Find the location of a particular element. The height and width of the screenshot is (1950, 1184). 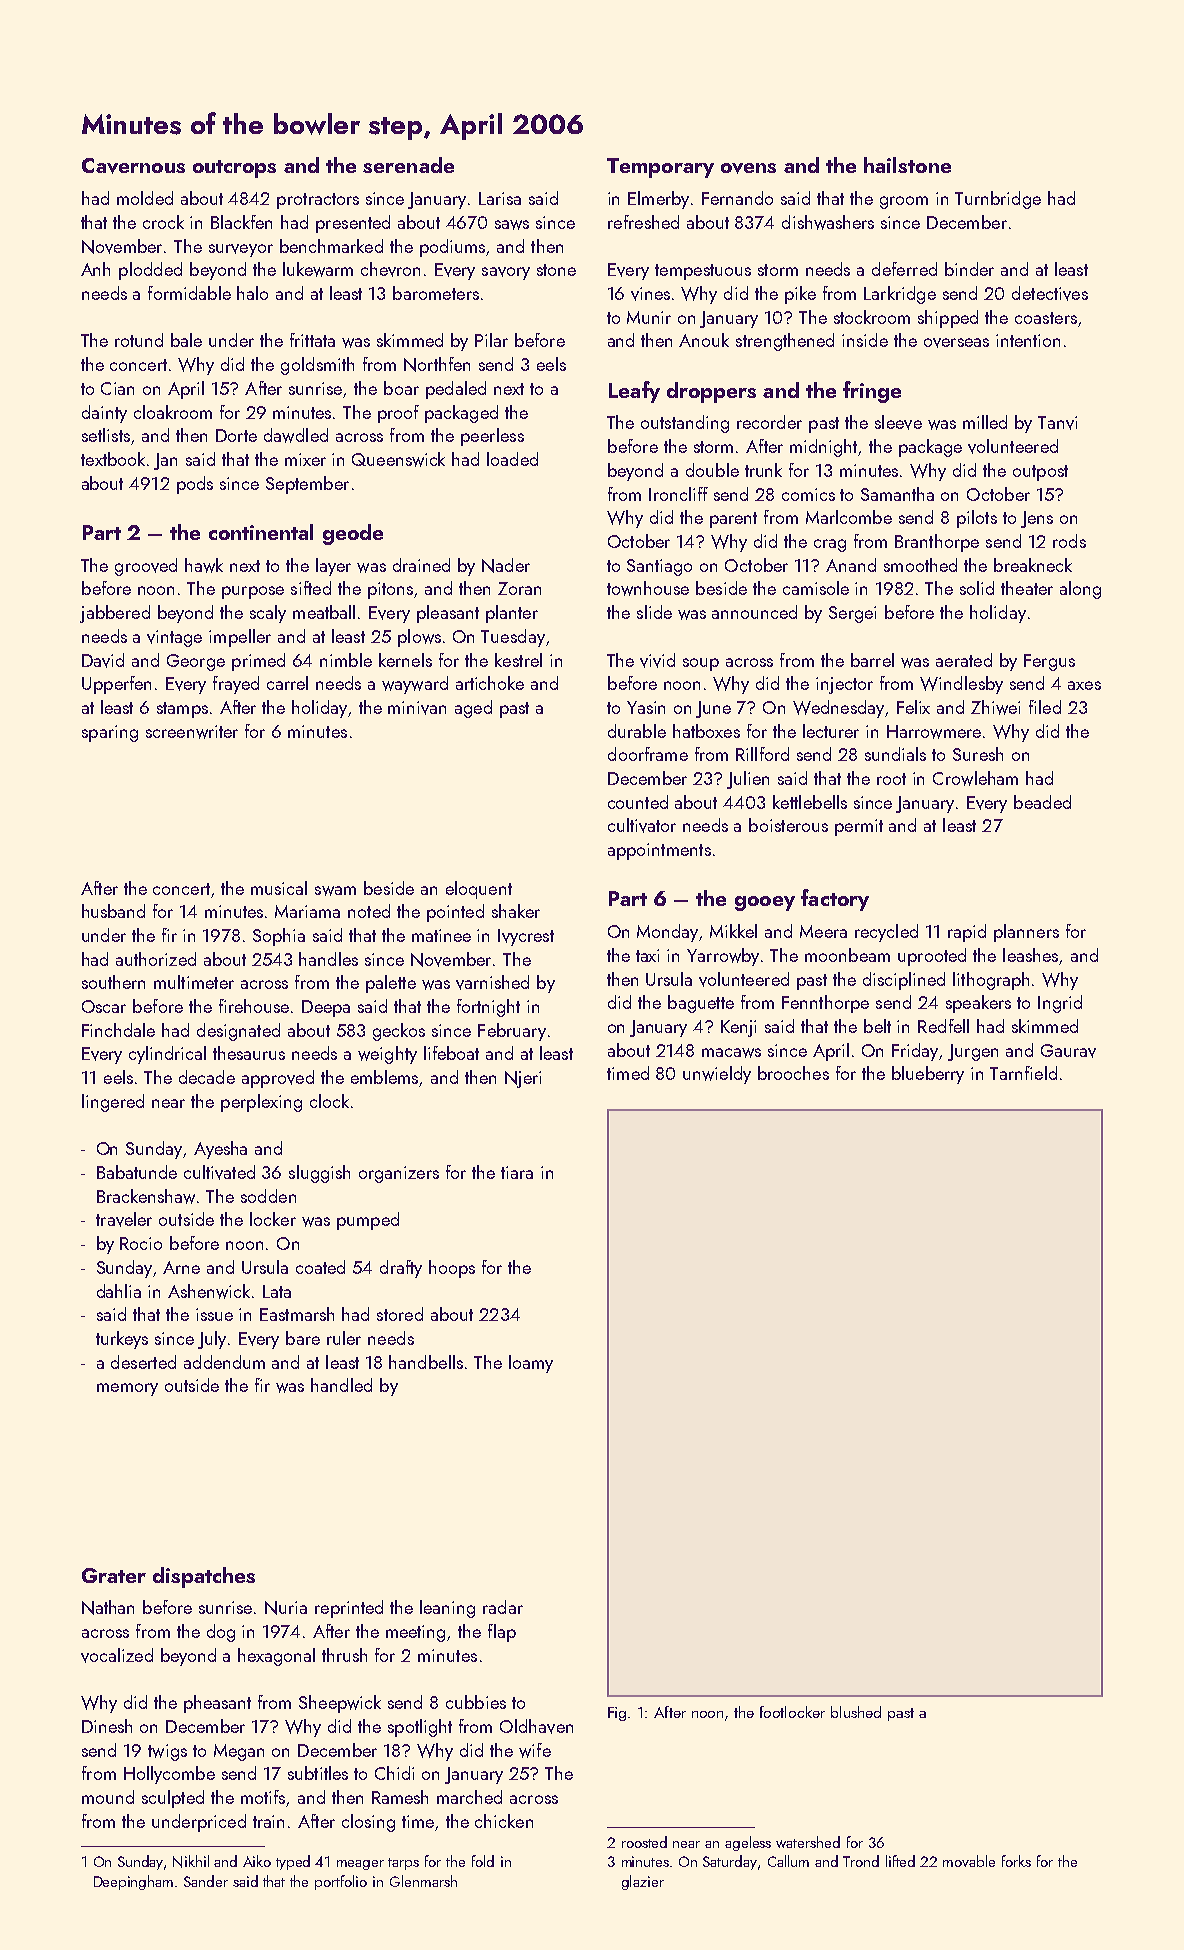

peerless is located at coordinates (492, 437).
